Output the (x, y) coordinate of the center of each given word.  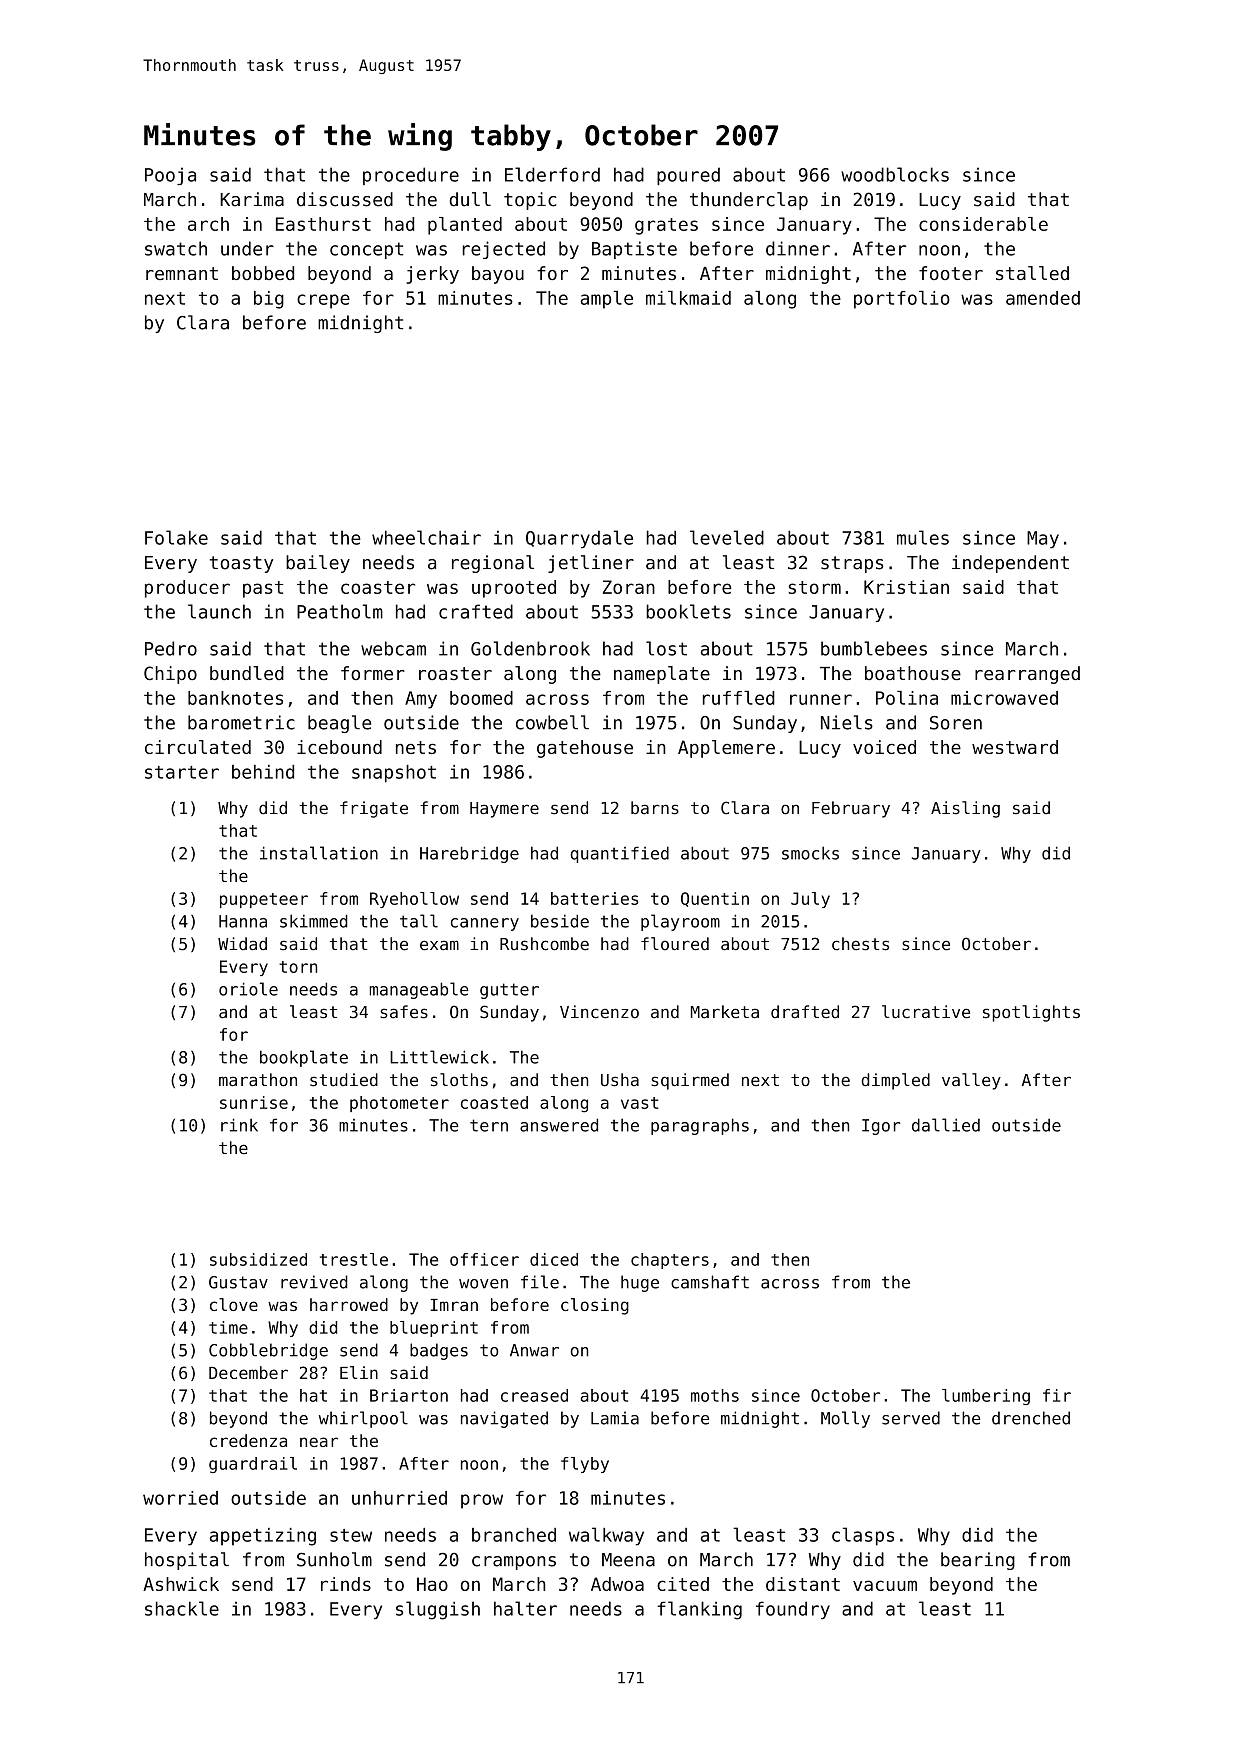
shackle (182, 1608)
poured (688, 176)
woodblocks (895, 174)
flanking (699, 1610)
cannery (485, 924)
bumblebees (874, 648)
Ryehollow (414, 900)
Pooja (170, 176)
